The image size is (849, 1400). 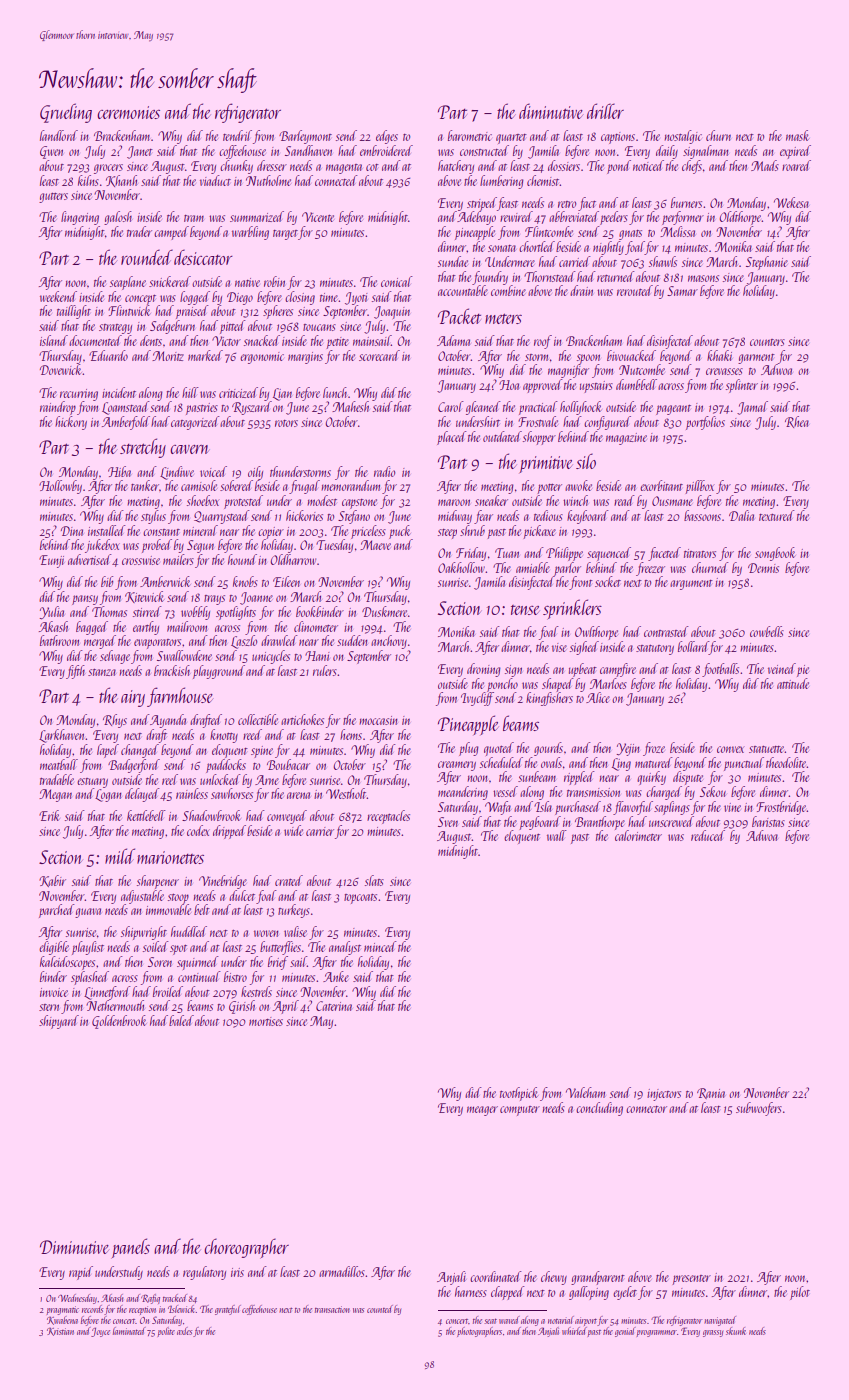 What do you see at coordinates (711, 1093) in the screenshot?
I see `Rania` at bounding box center [711, 1093].
